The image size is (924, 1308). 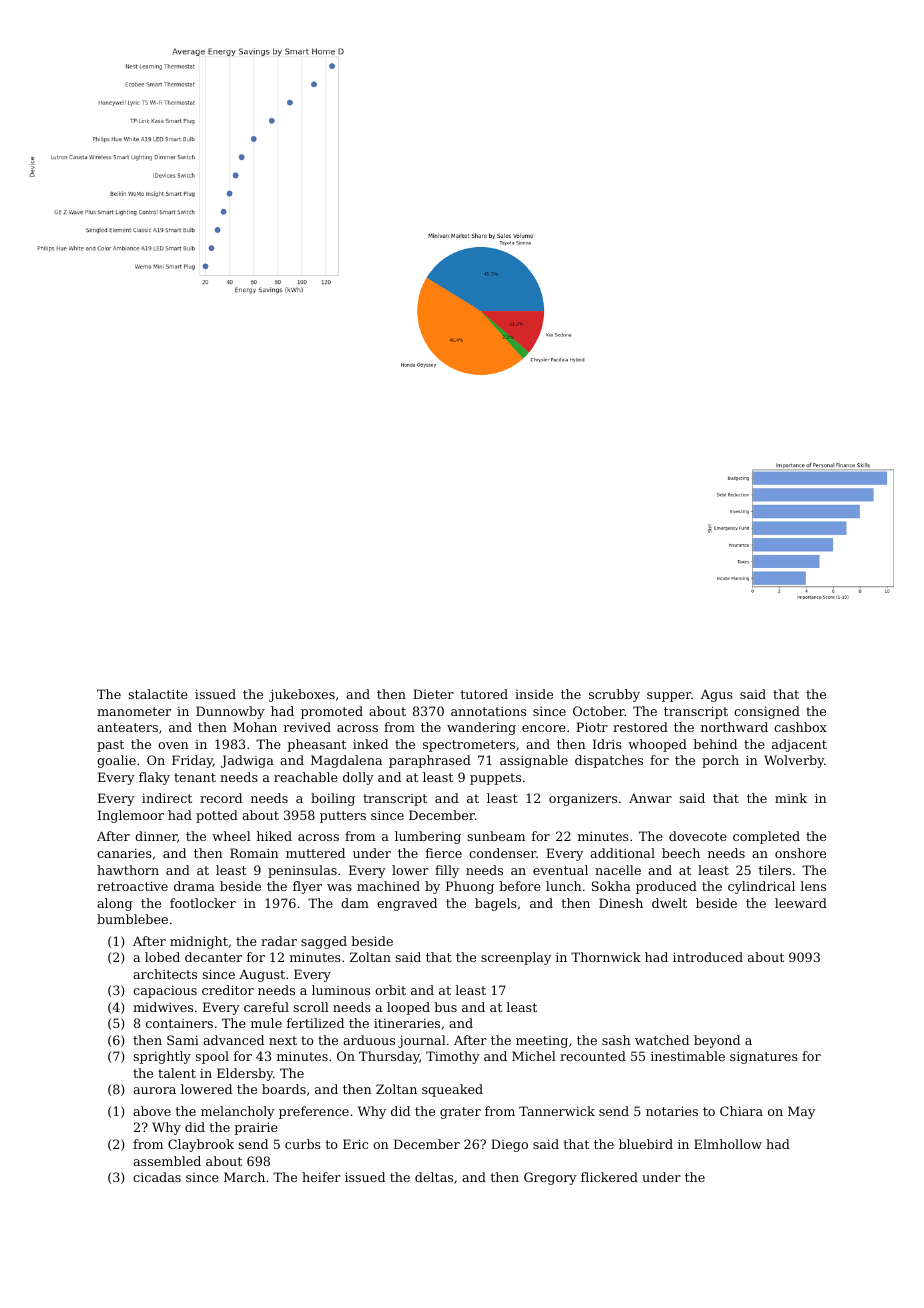 What do you see at coordinates (433, 694) in the screenshot?
I see `Dieter` at bounding box center [433, 694].
